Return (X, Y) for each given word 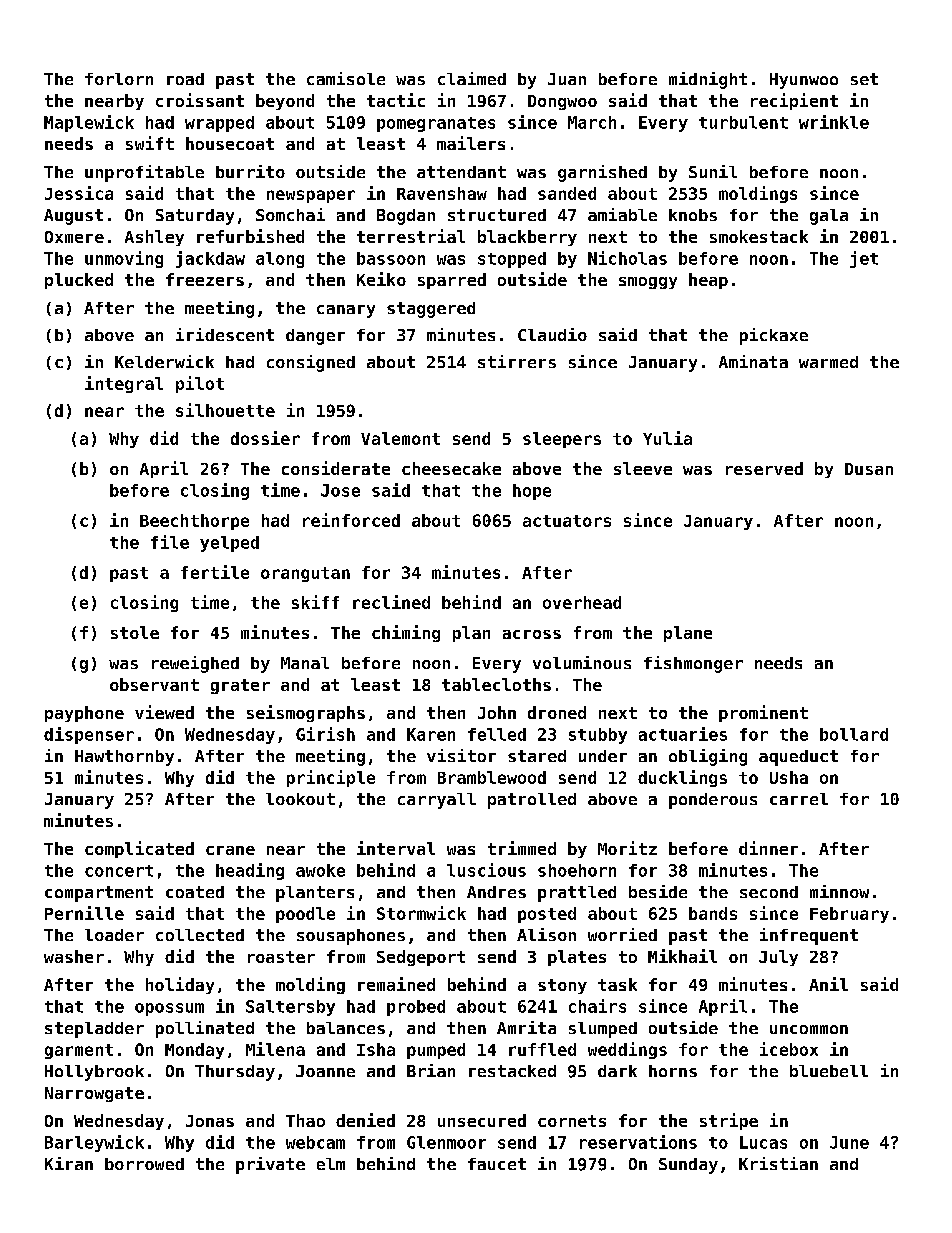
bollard (854, 734)
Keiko (381, 279)
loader (114, 935)
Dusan (869, 469)
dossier (265, 438)
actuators (567, 521)
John (497, 712)
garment (79, 1051)
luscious (486, 870)
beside (658, 891)
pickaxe (774, 336)
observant (154, 684)
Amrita (526, 1027)
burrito (250, 171)
